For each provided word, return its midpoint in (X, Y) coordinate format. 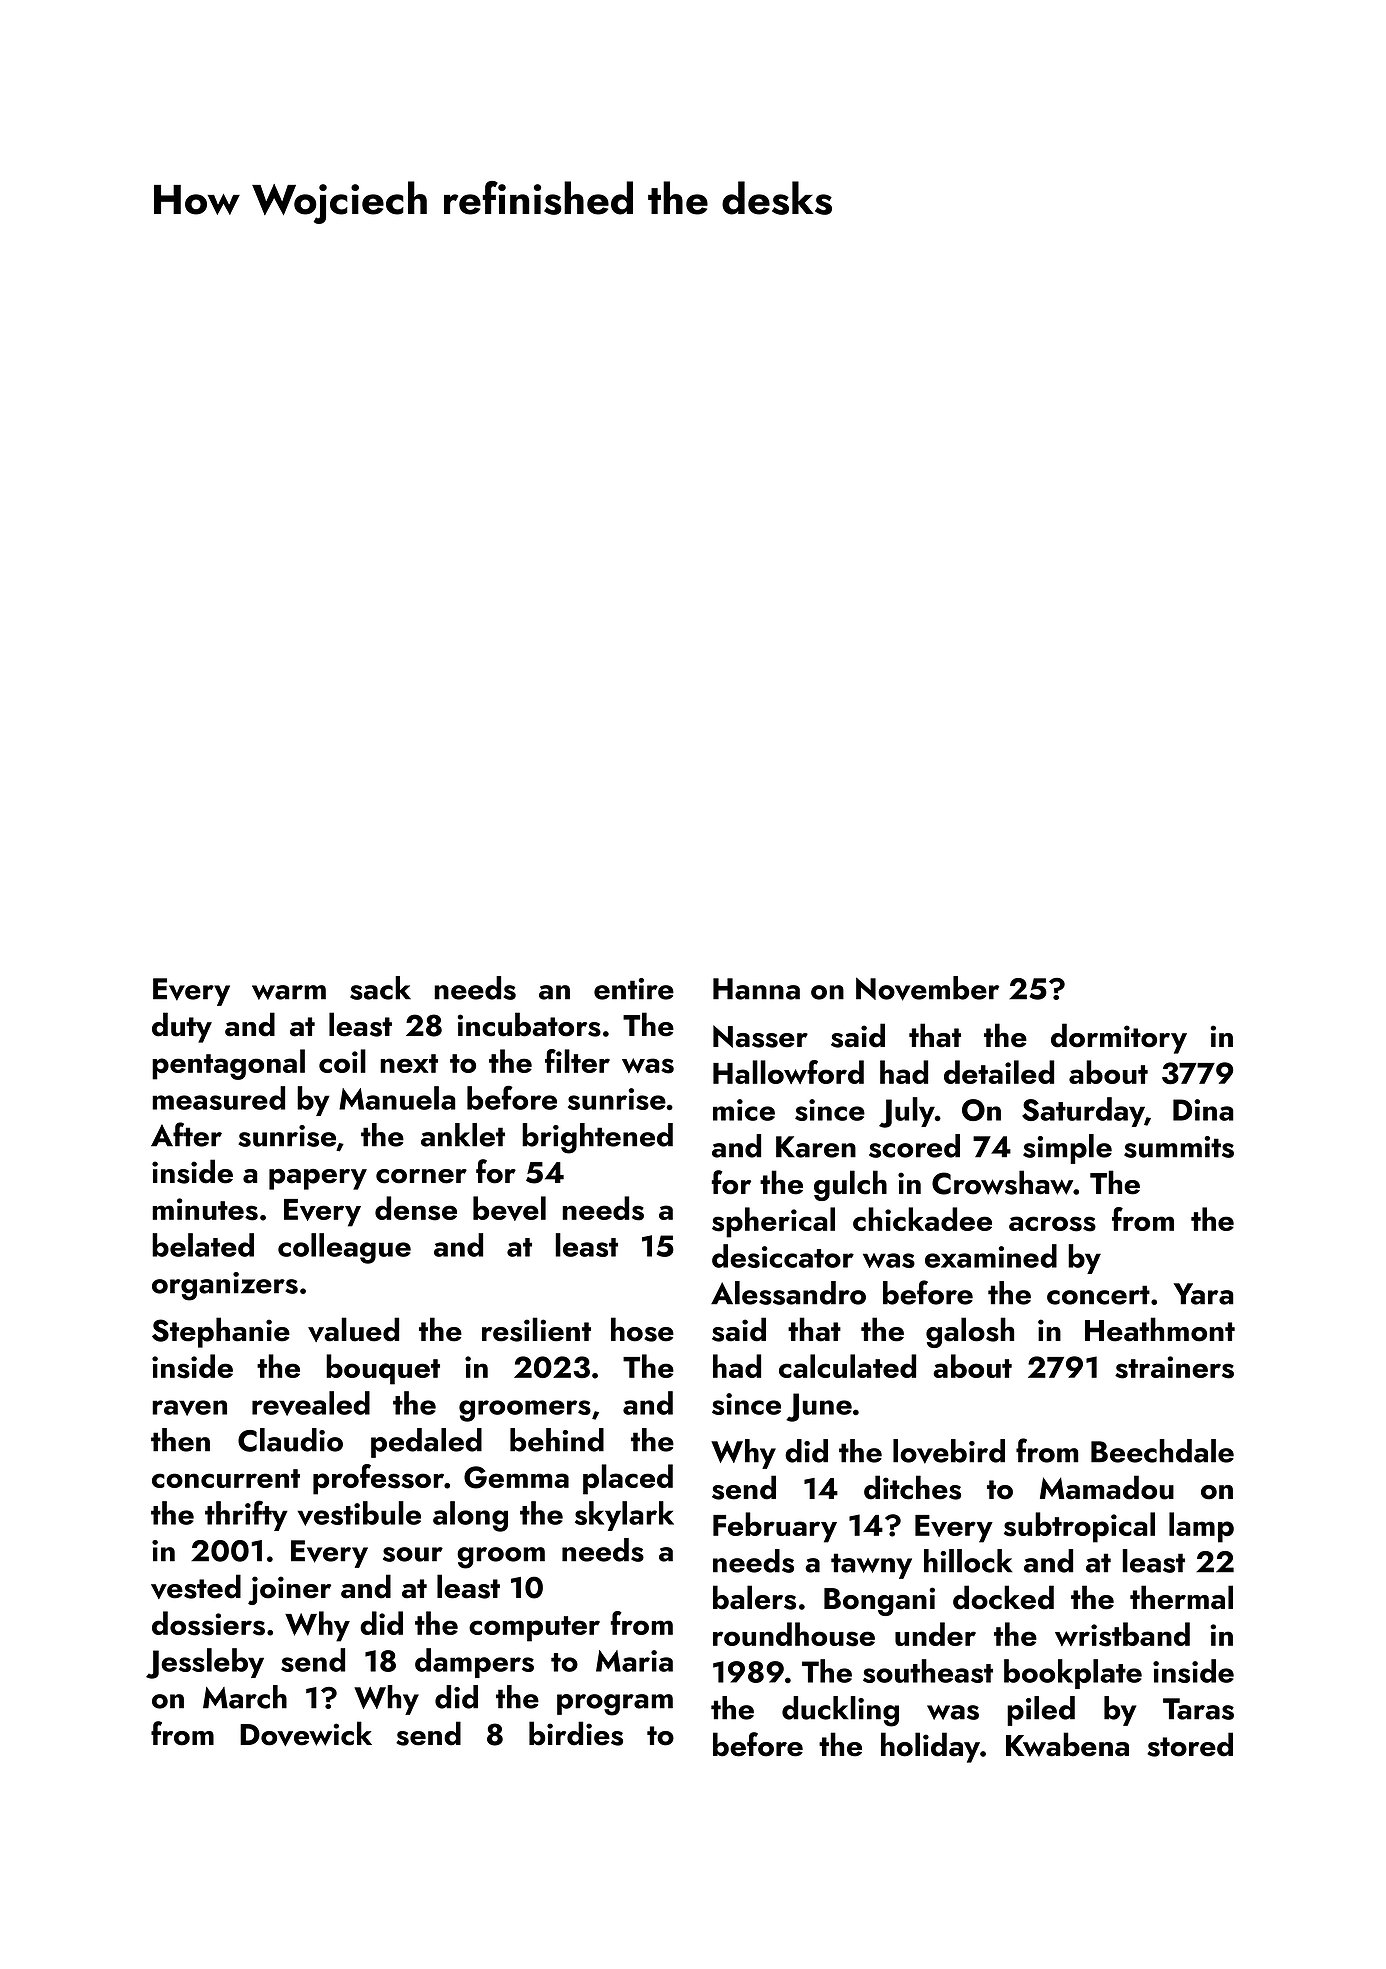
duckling (840, 1711)
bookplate (1073, 1674)
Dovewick (306, 1733)
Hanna (756, 989)
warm (289, 992)
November (927, 988)
